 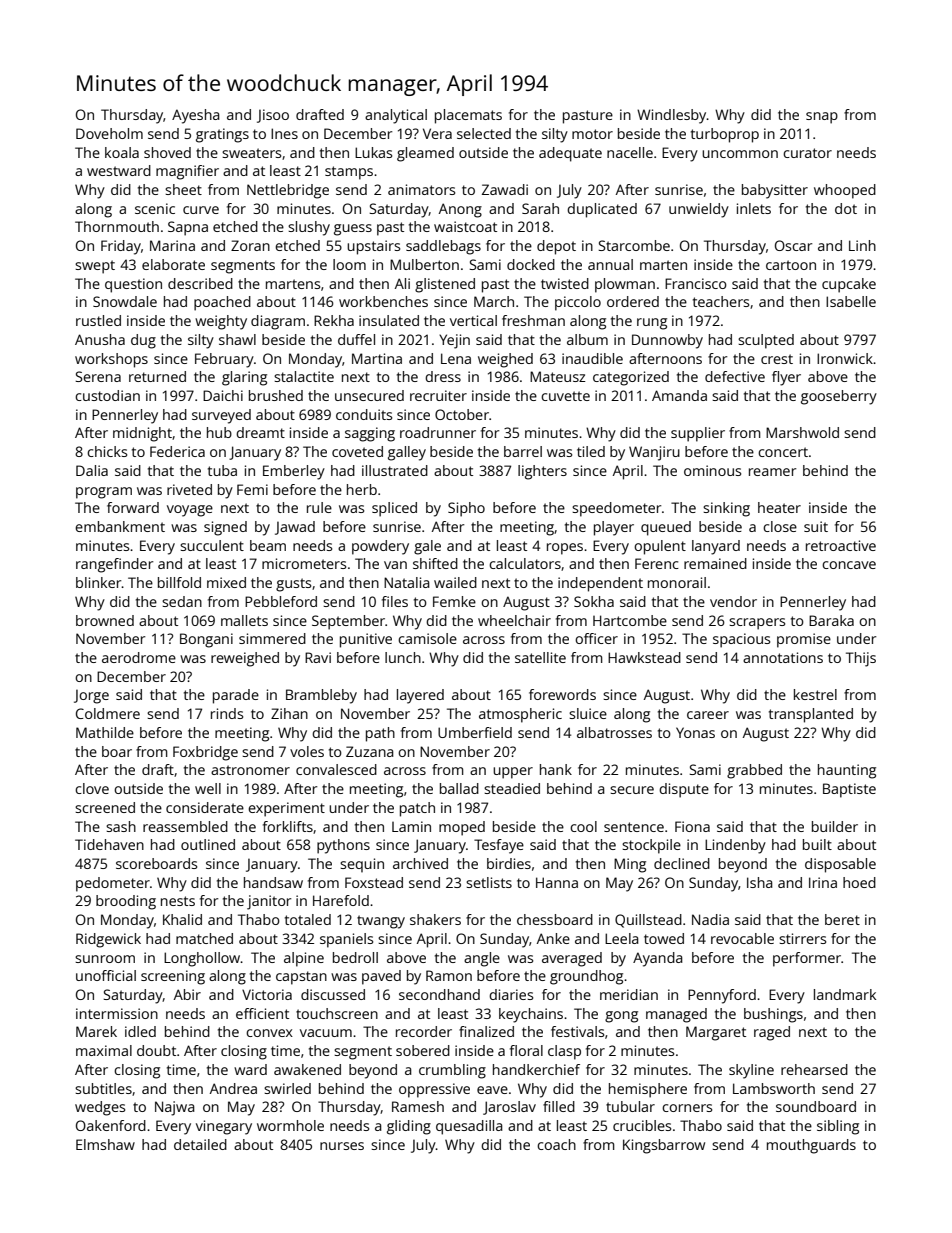 What do you see at coordinates (822, 118) in the image?
I see `snap` at bounding box center [822, 118].
